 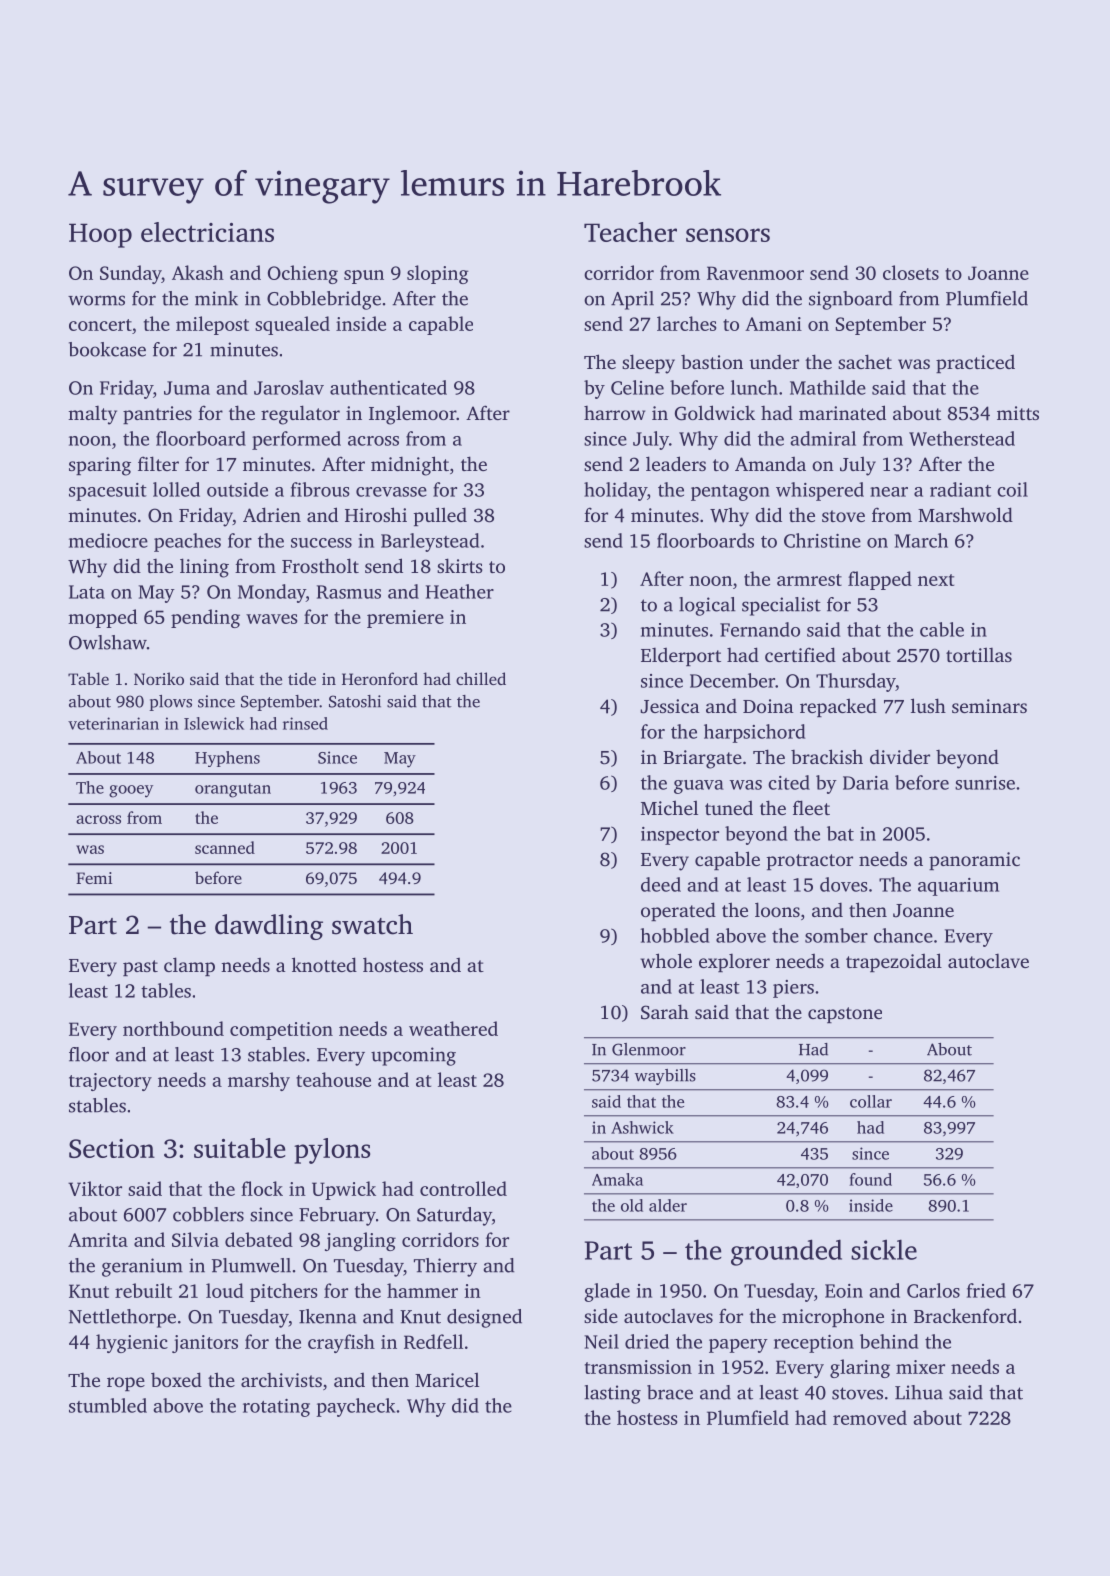 What do you see at coordinates (438, 274) in the document?
I see `sloping` at bounding box center [438, 274].
